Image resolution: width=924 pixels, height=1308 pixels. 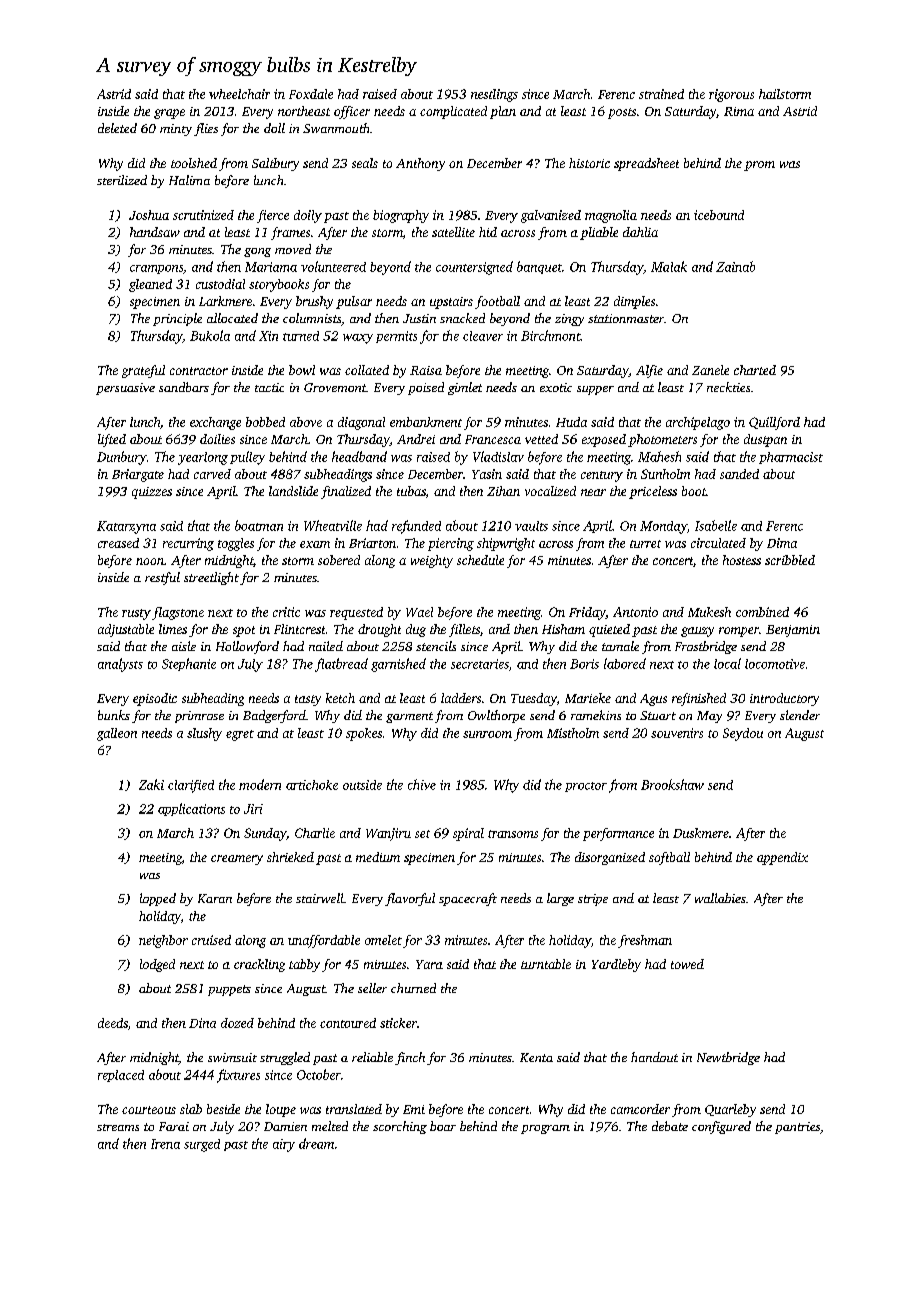 I want to click on sobered, so click(x=339, y=560).
